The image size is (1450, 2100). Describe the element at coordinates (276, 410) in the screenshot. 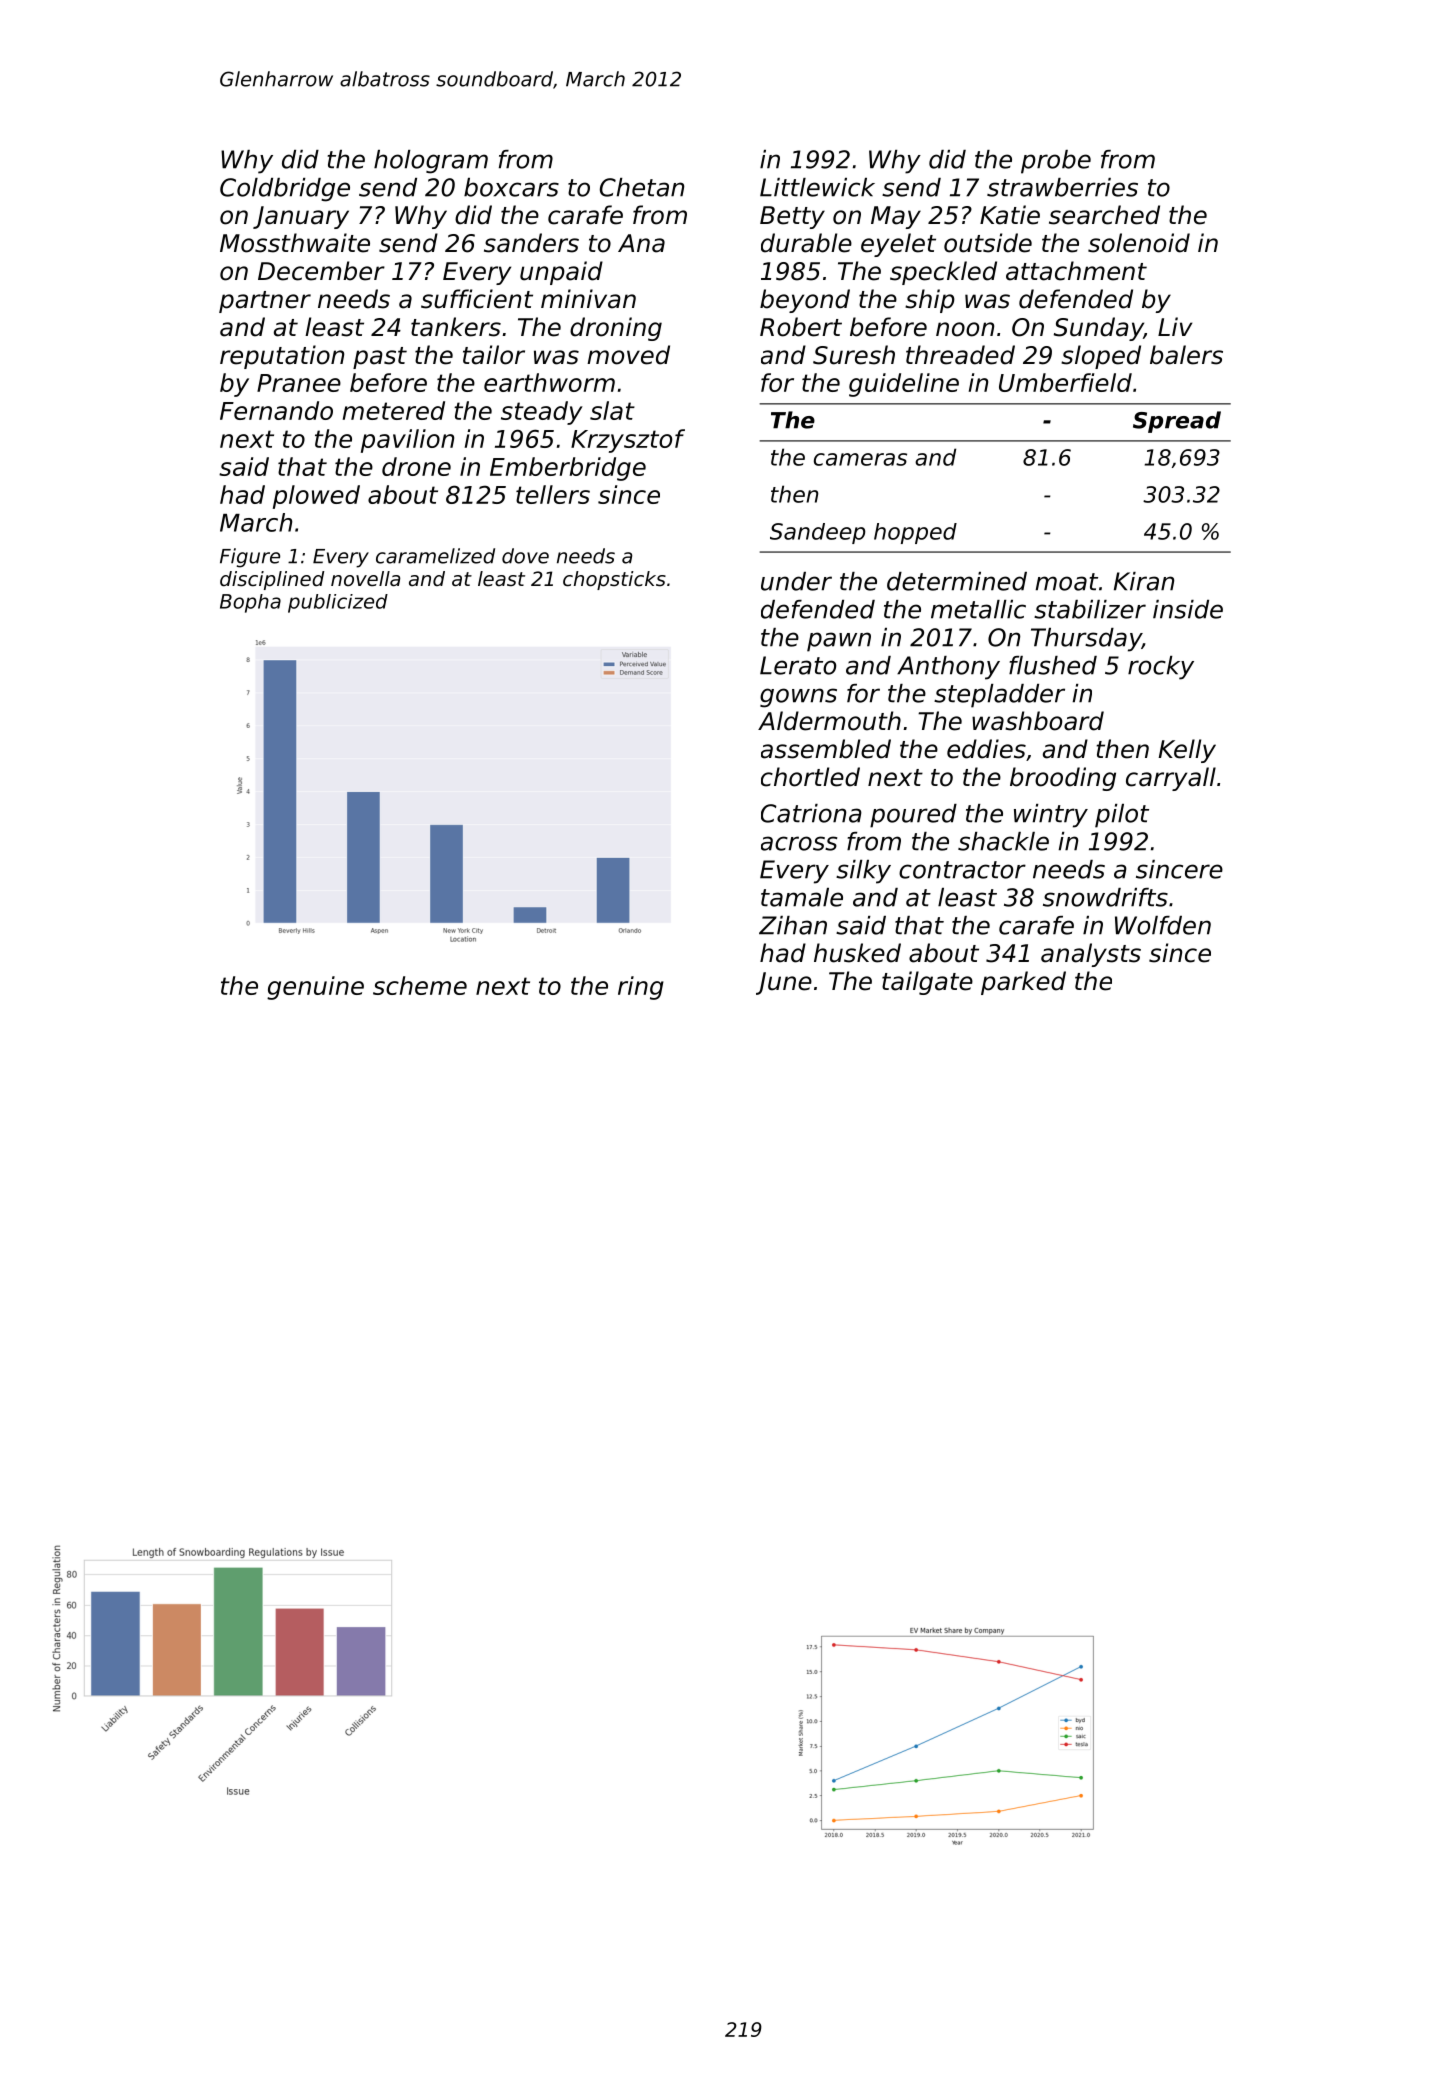

I see `Fernando` at that location.
